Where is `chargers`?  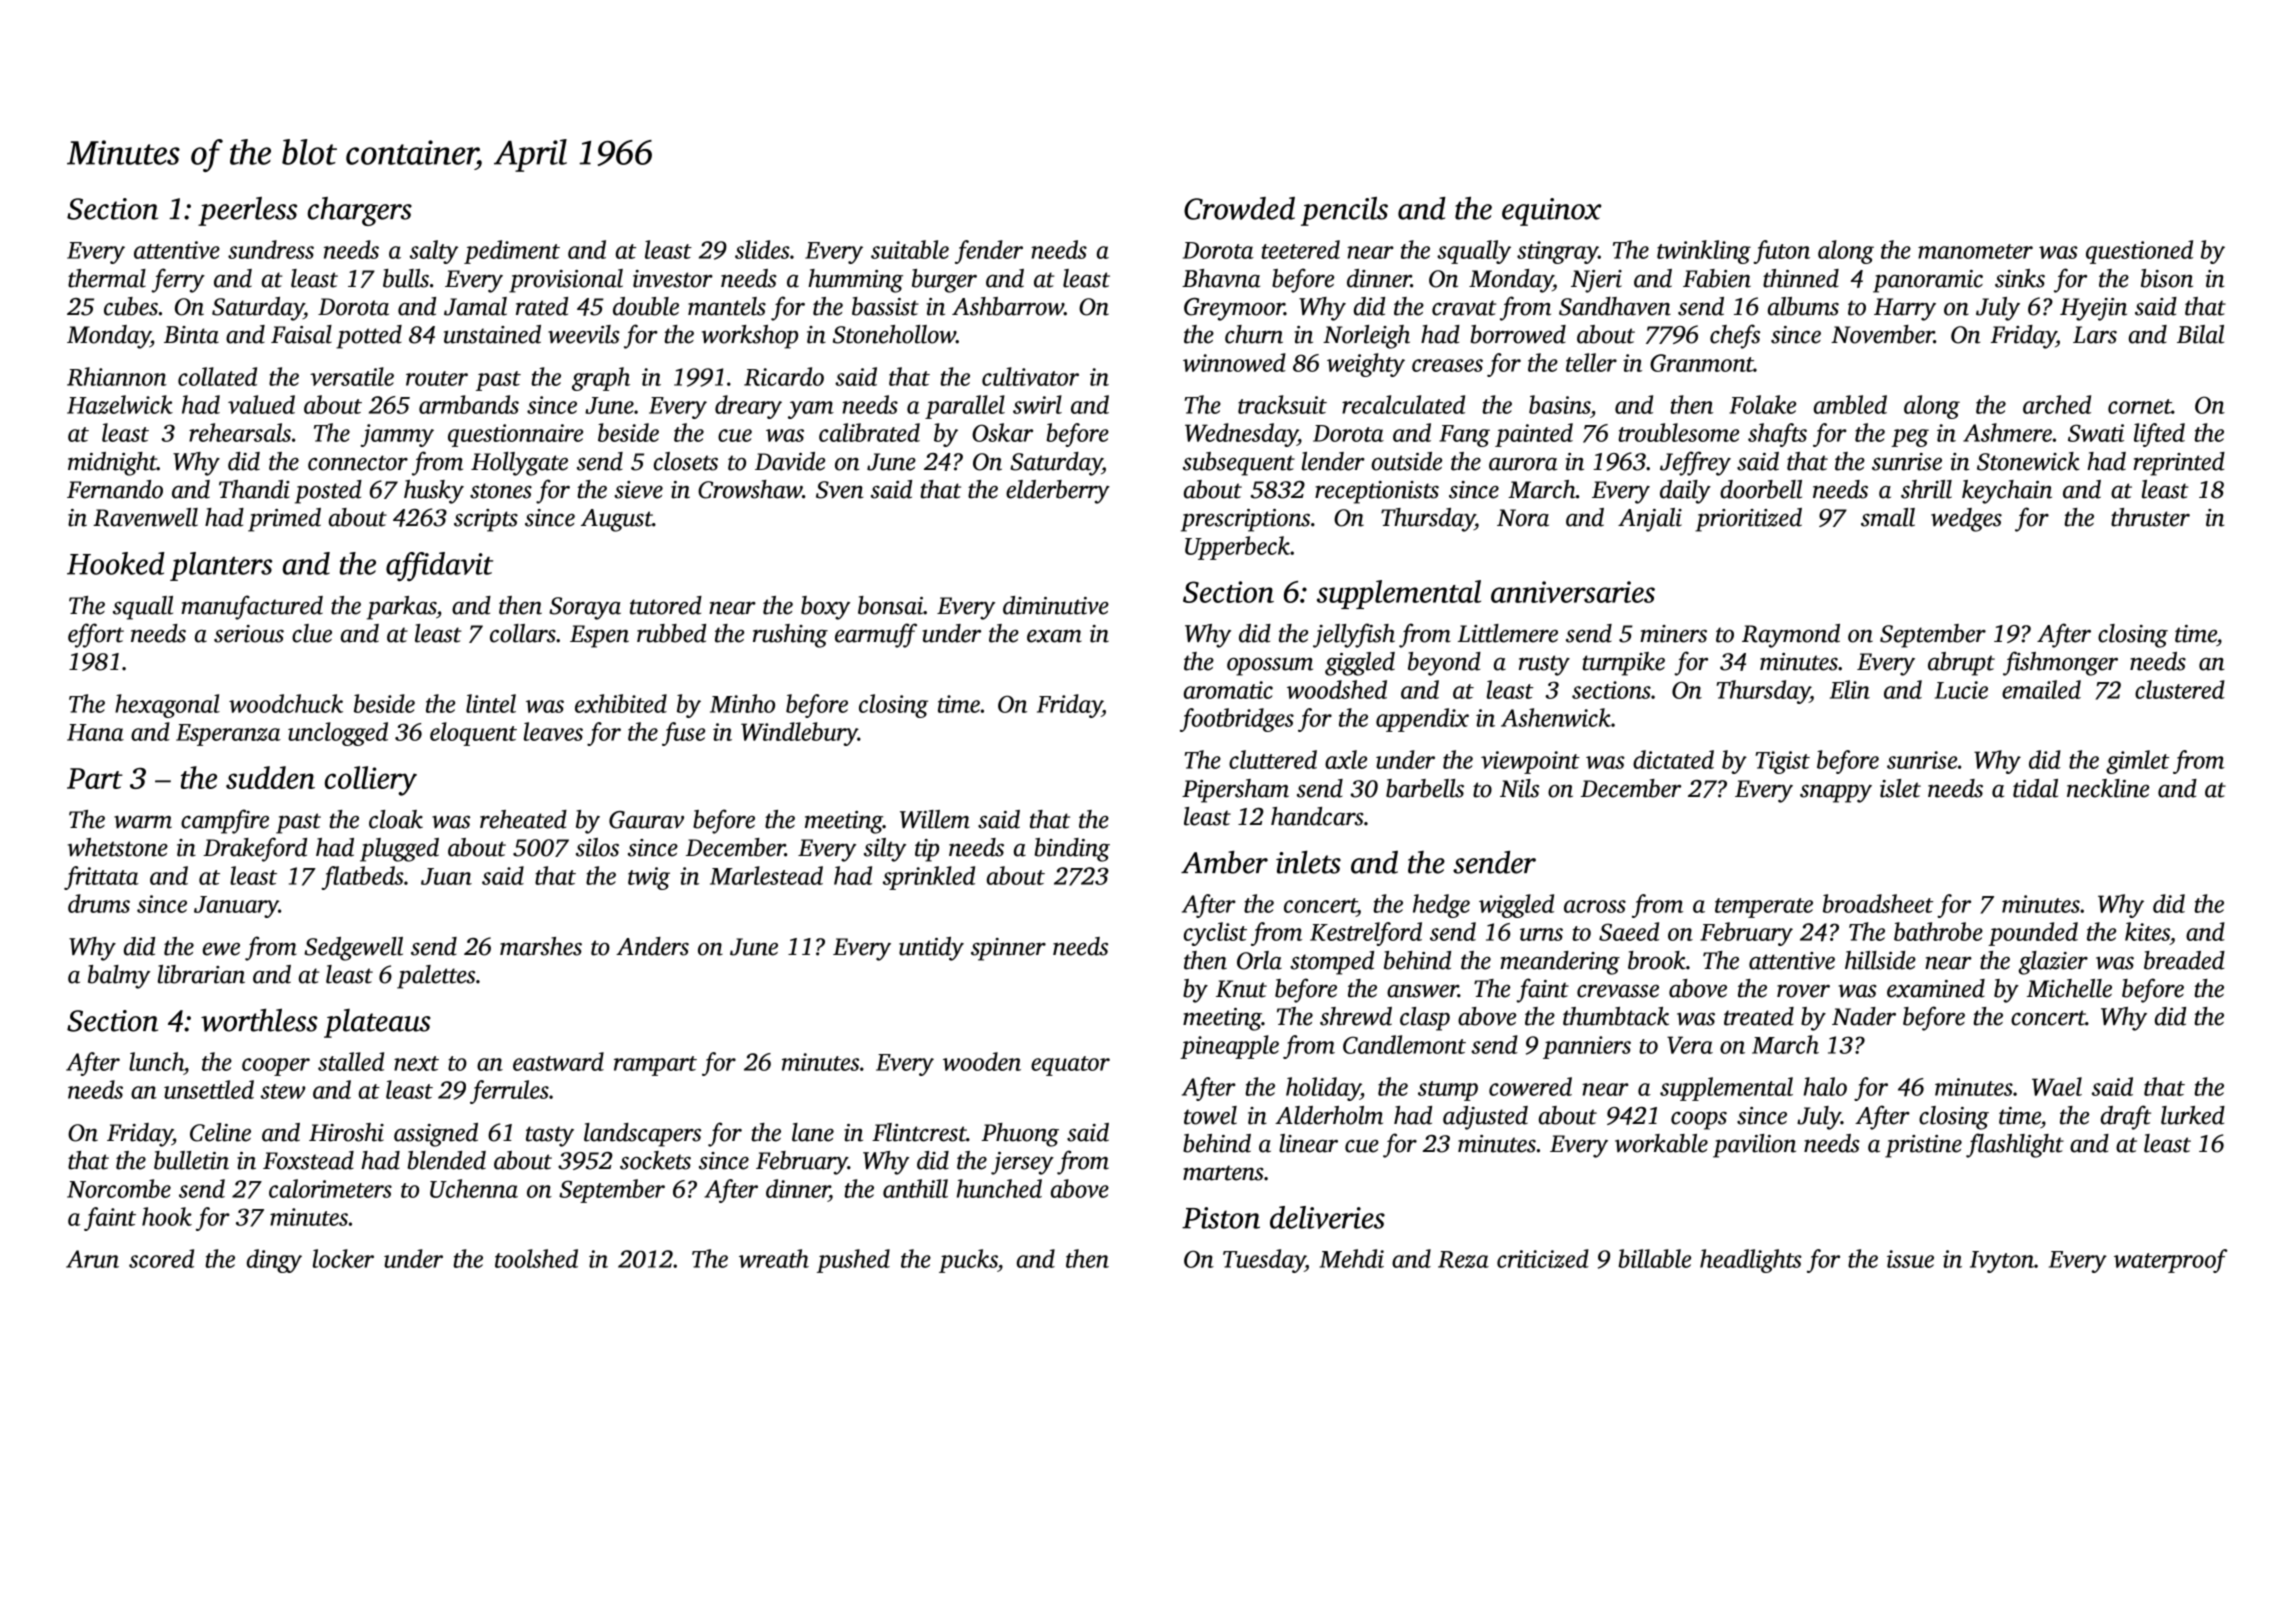 chargers is located at coordinates (359, 211).
